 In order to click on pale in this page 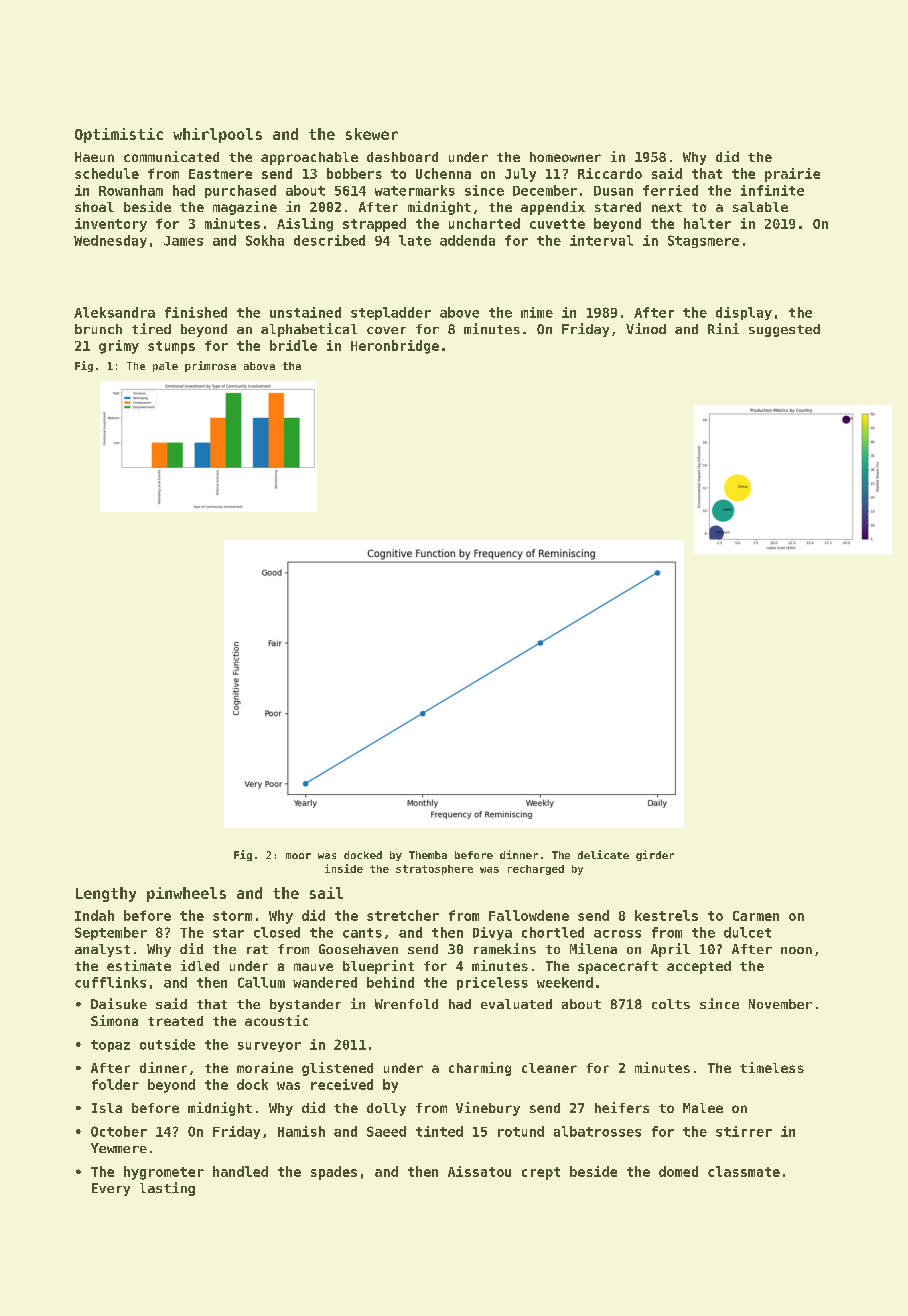, I will do `click(165, 367)`.
